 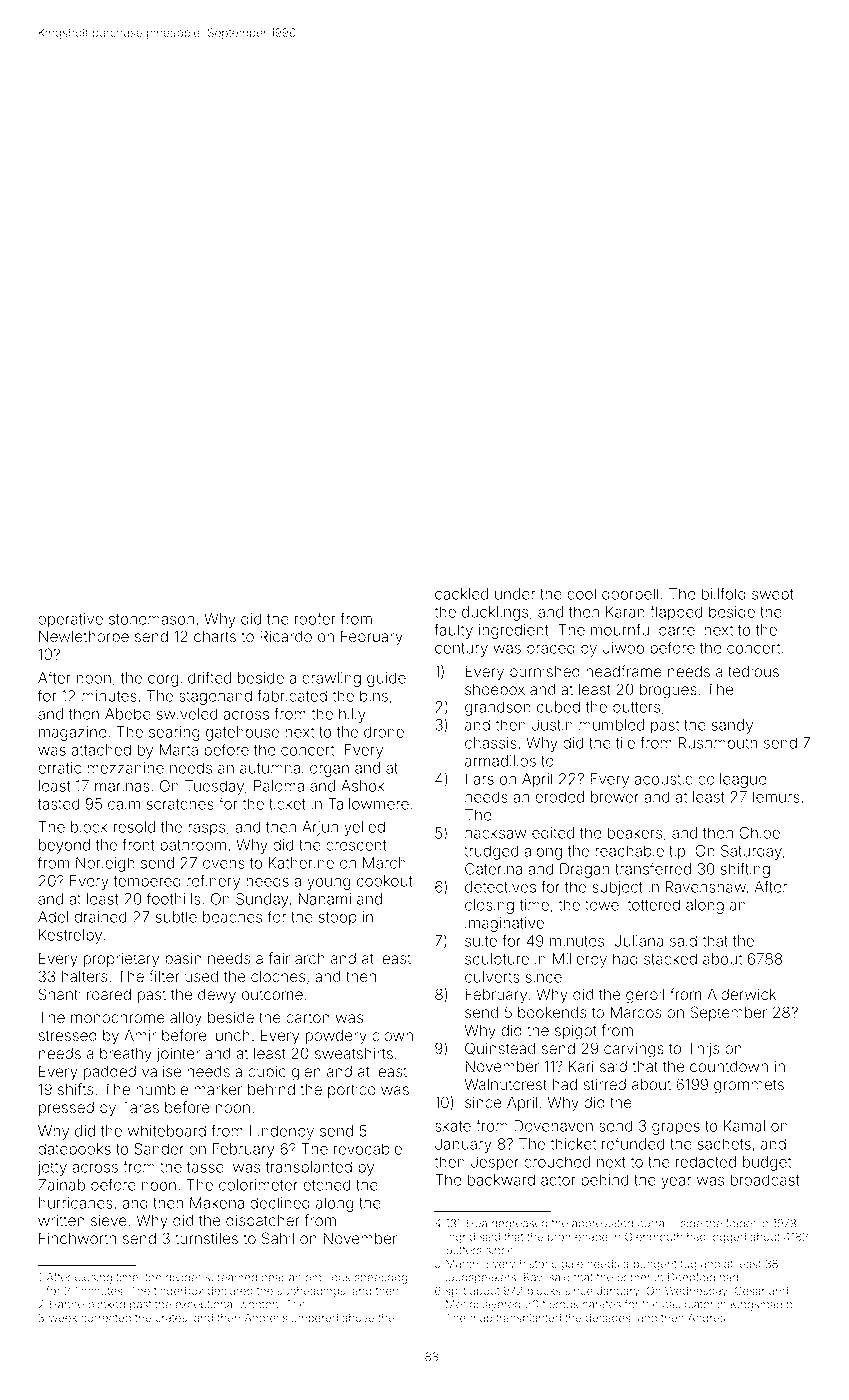 I want to click on roofer, so click(x=315, y=618).
